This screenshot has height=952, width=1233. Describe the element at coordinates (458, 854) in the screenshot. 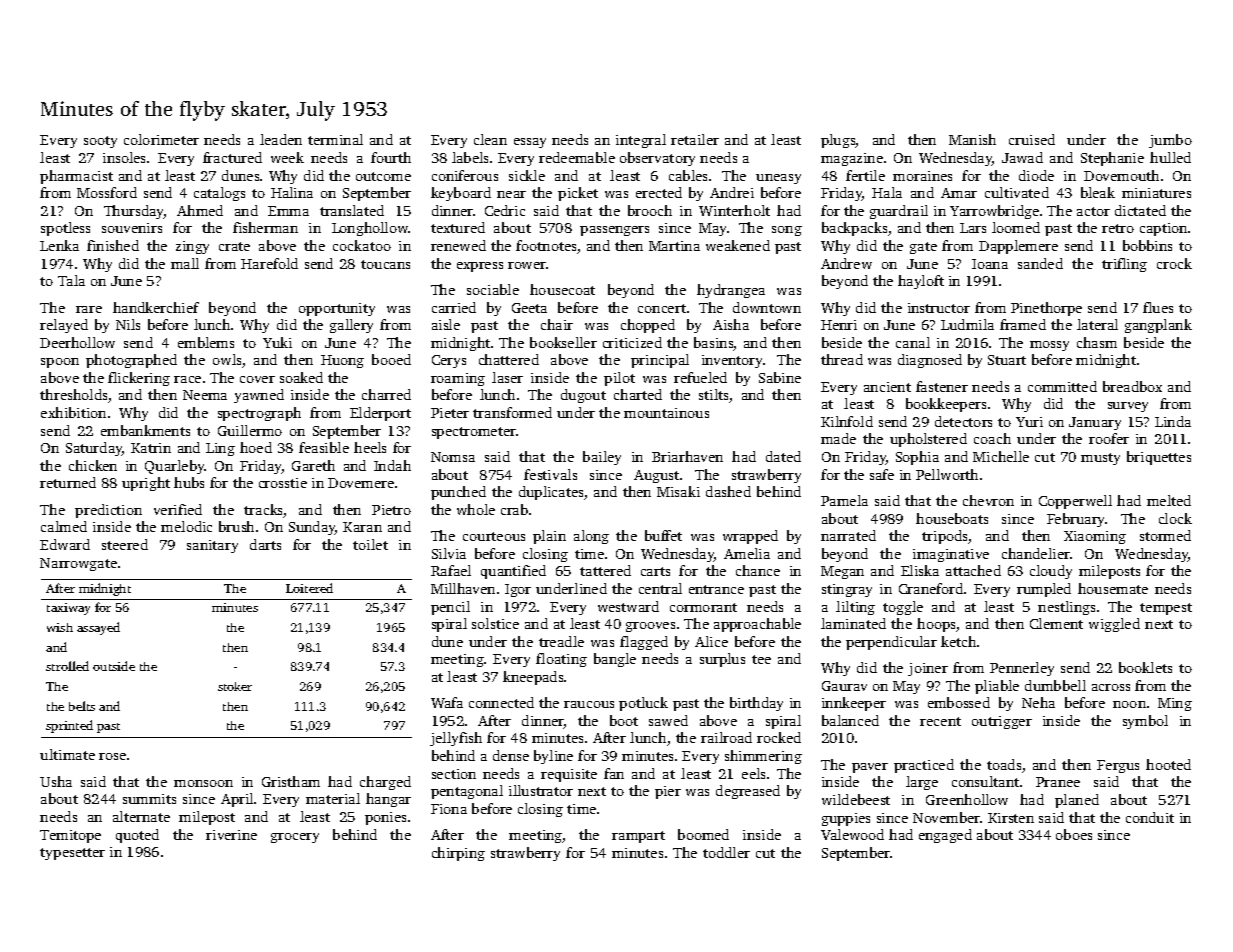

I see `chirping` at that location.
